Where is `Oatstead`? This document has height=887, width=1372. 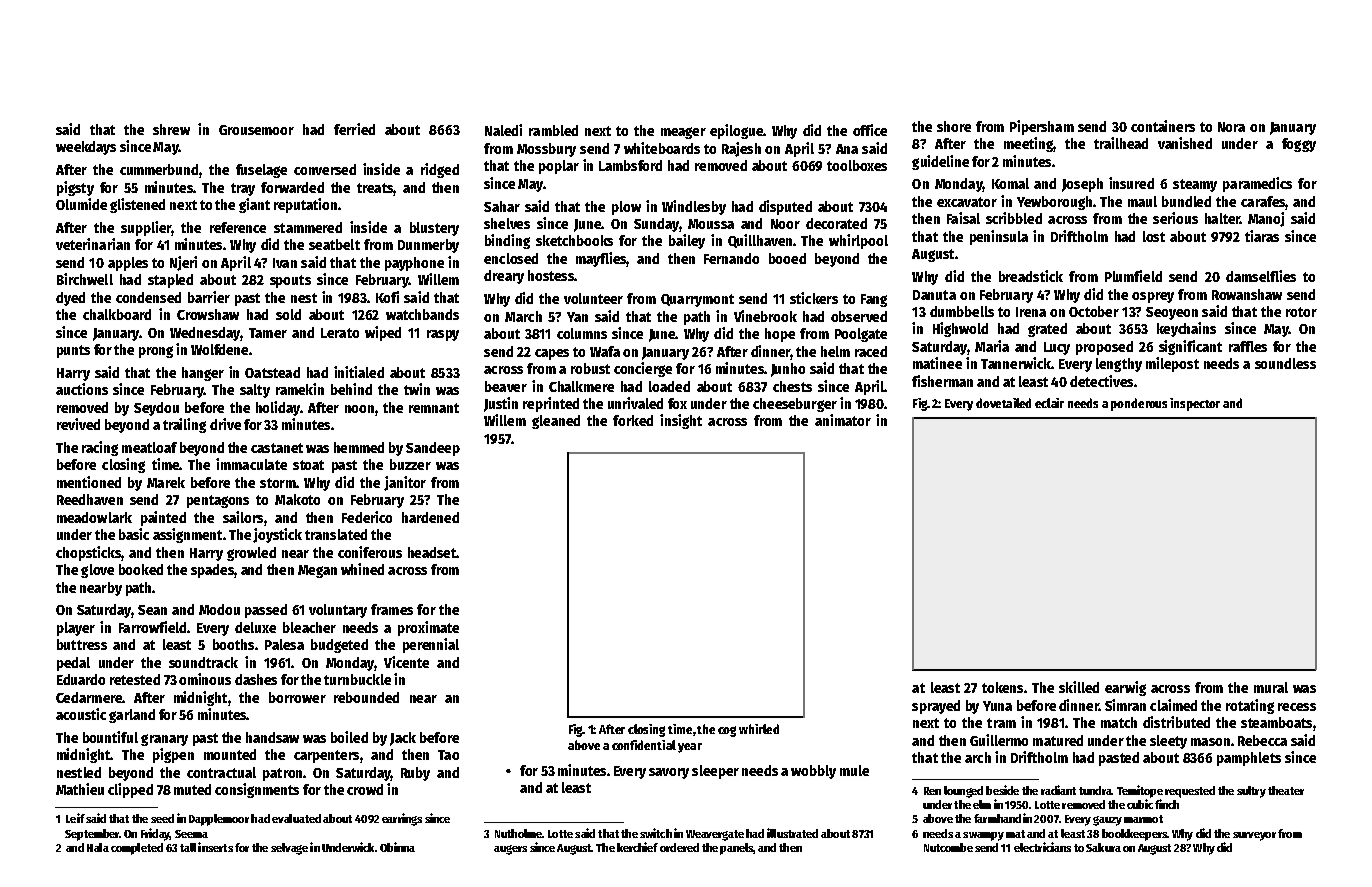
Oatstead is located at coordinates (272, 372).
